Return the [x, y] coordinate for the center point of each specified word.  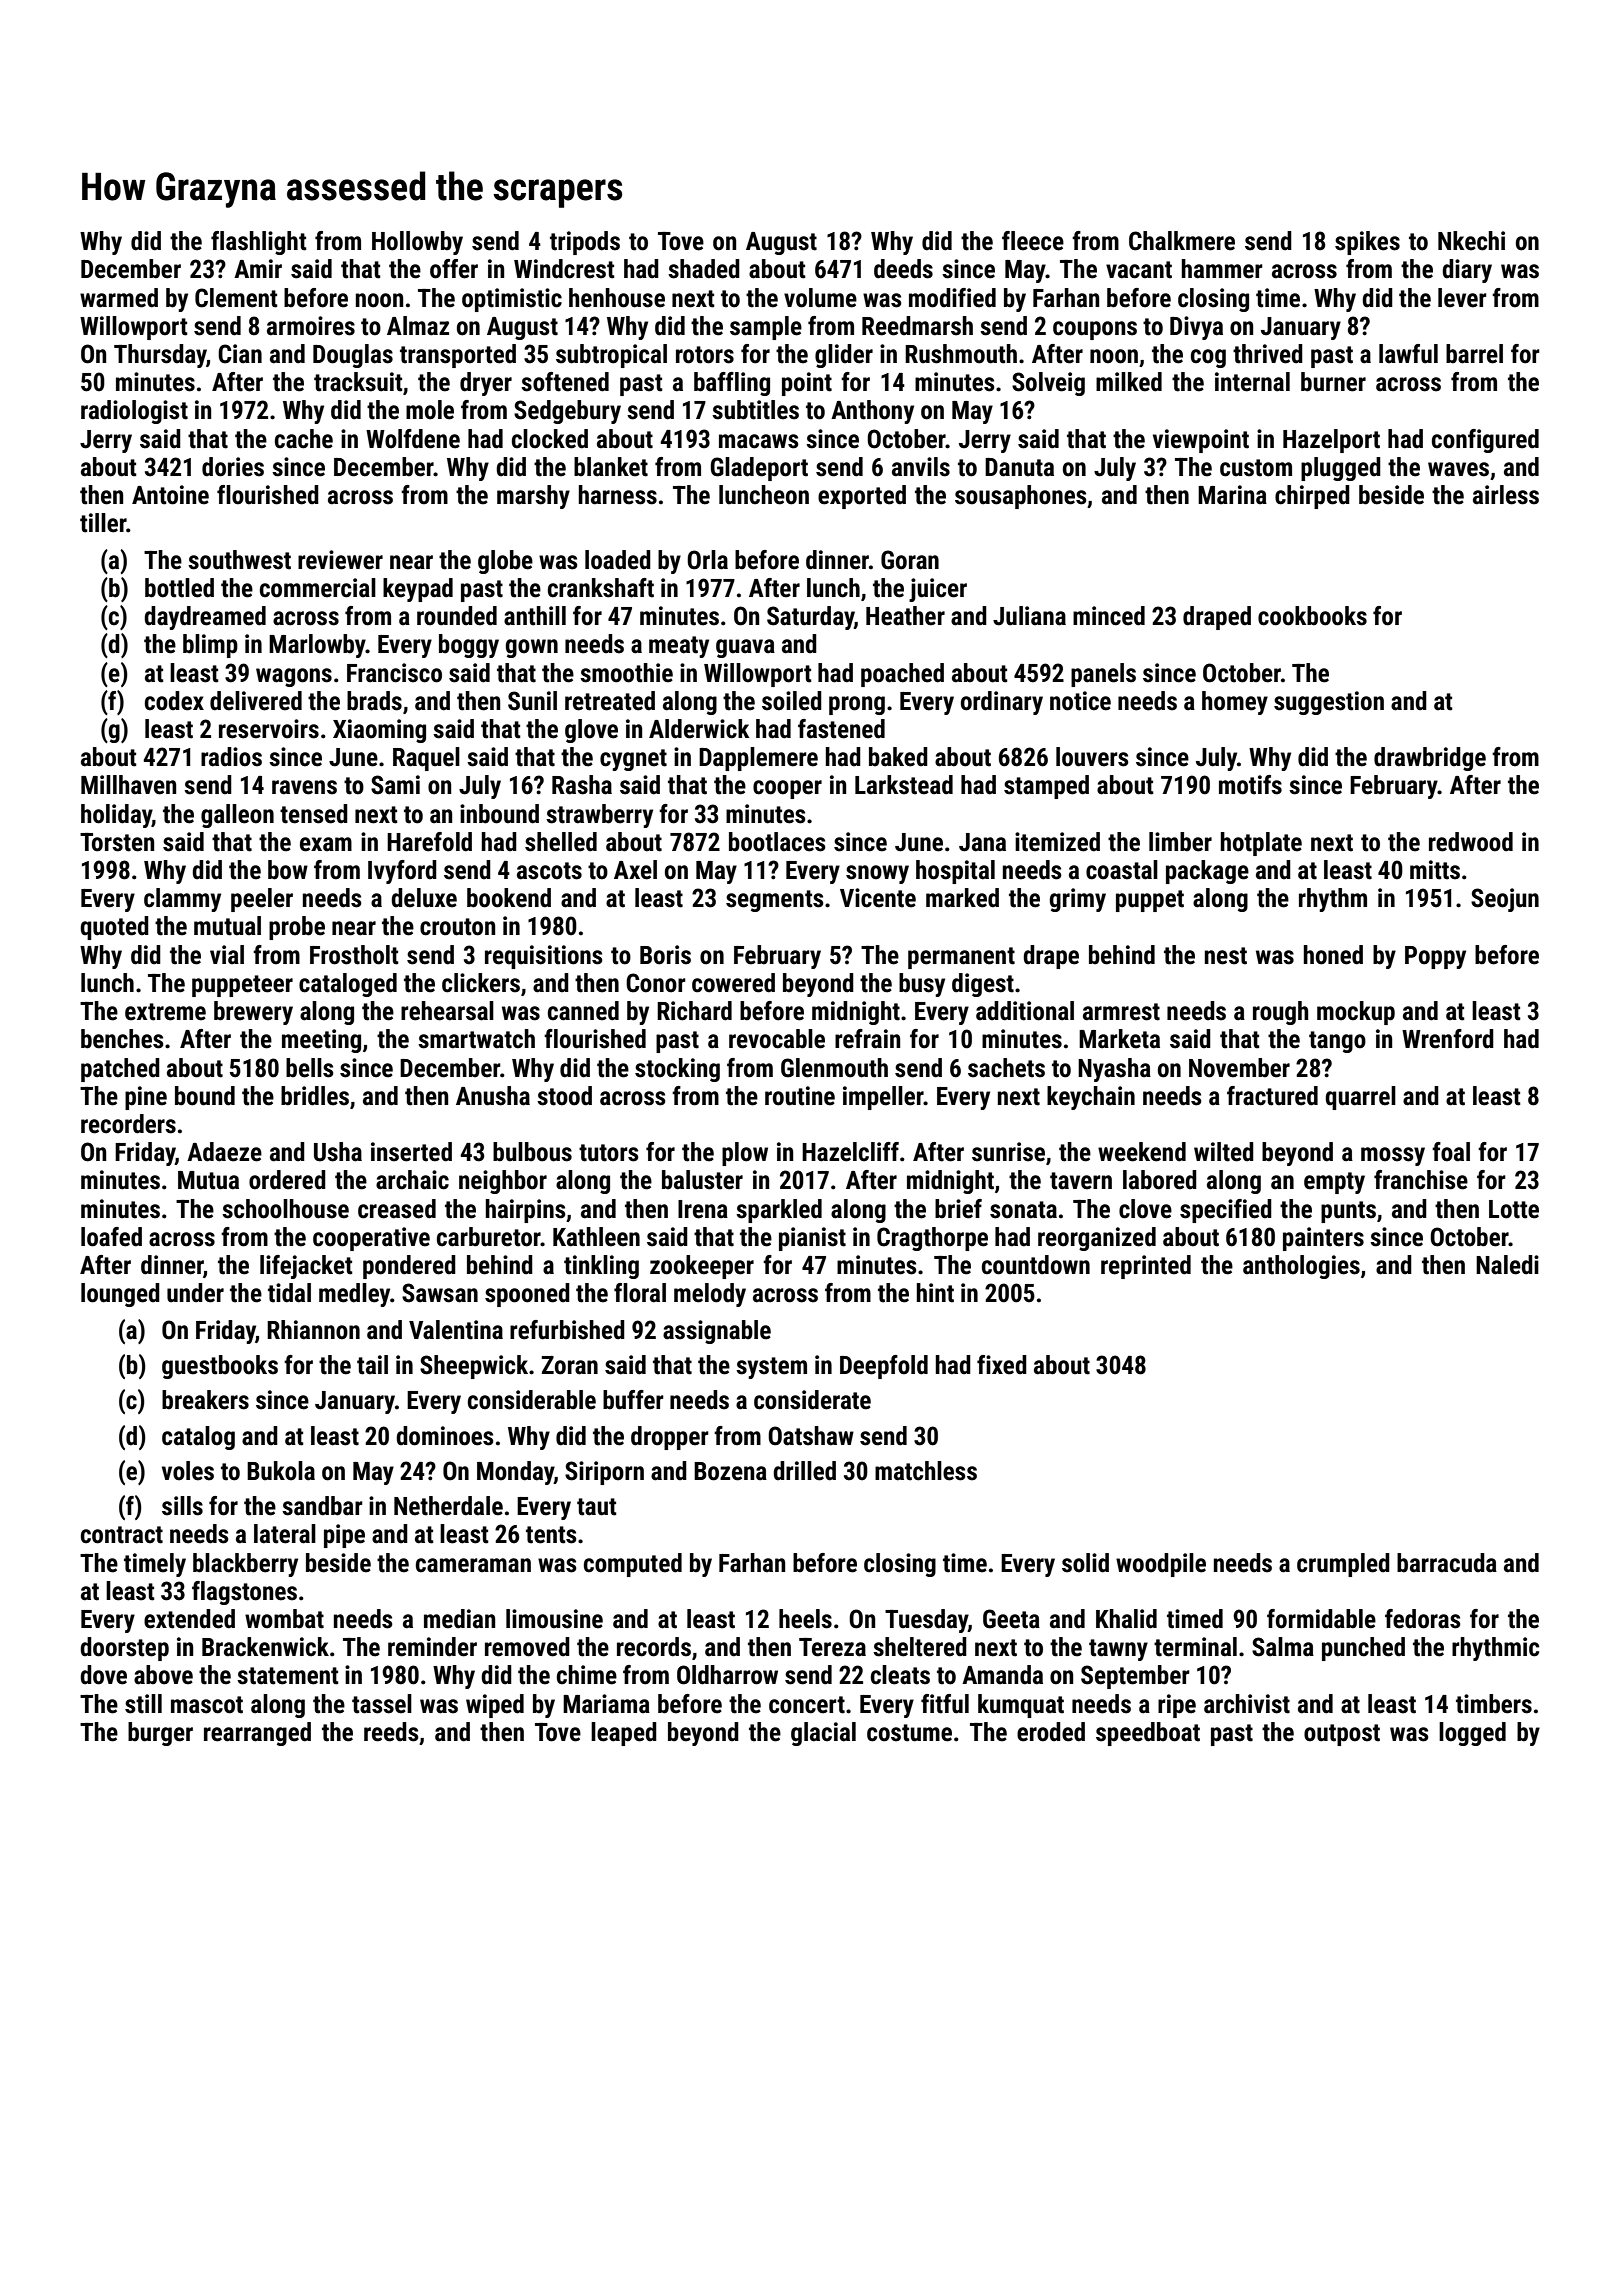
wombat [284, 1619]
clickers [481, 983]
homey [1235, 703]
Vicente [878, 898]
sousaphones [1021, 497]
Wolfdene [413, 439]
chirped [1312, 497]
